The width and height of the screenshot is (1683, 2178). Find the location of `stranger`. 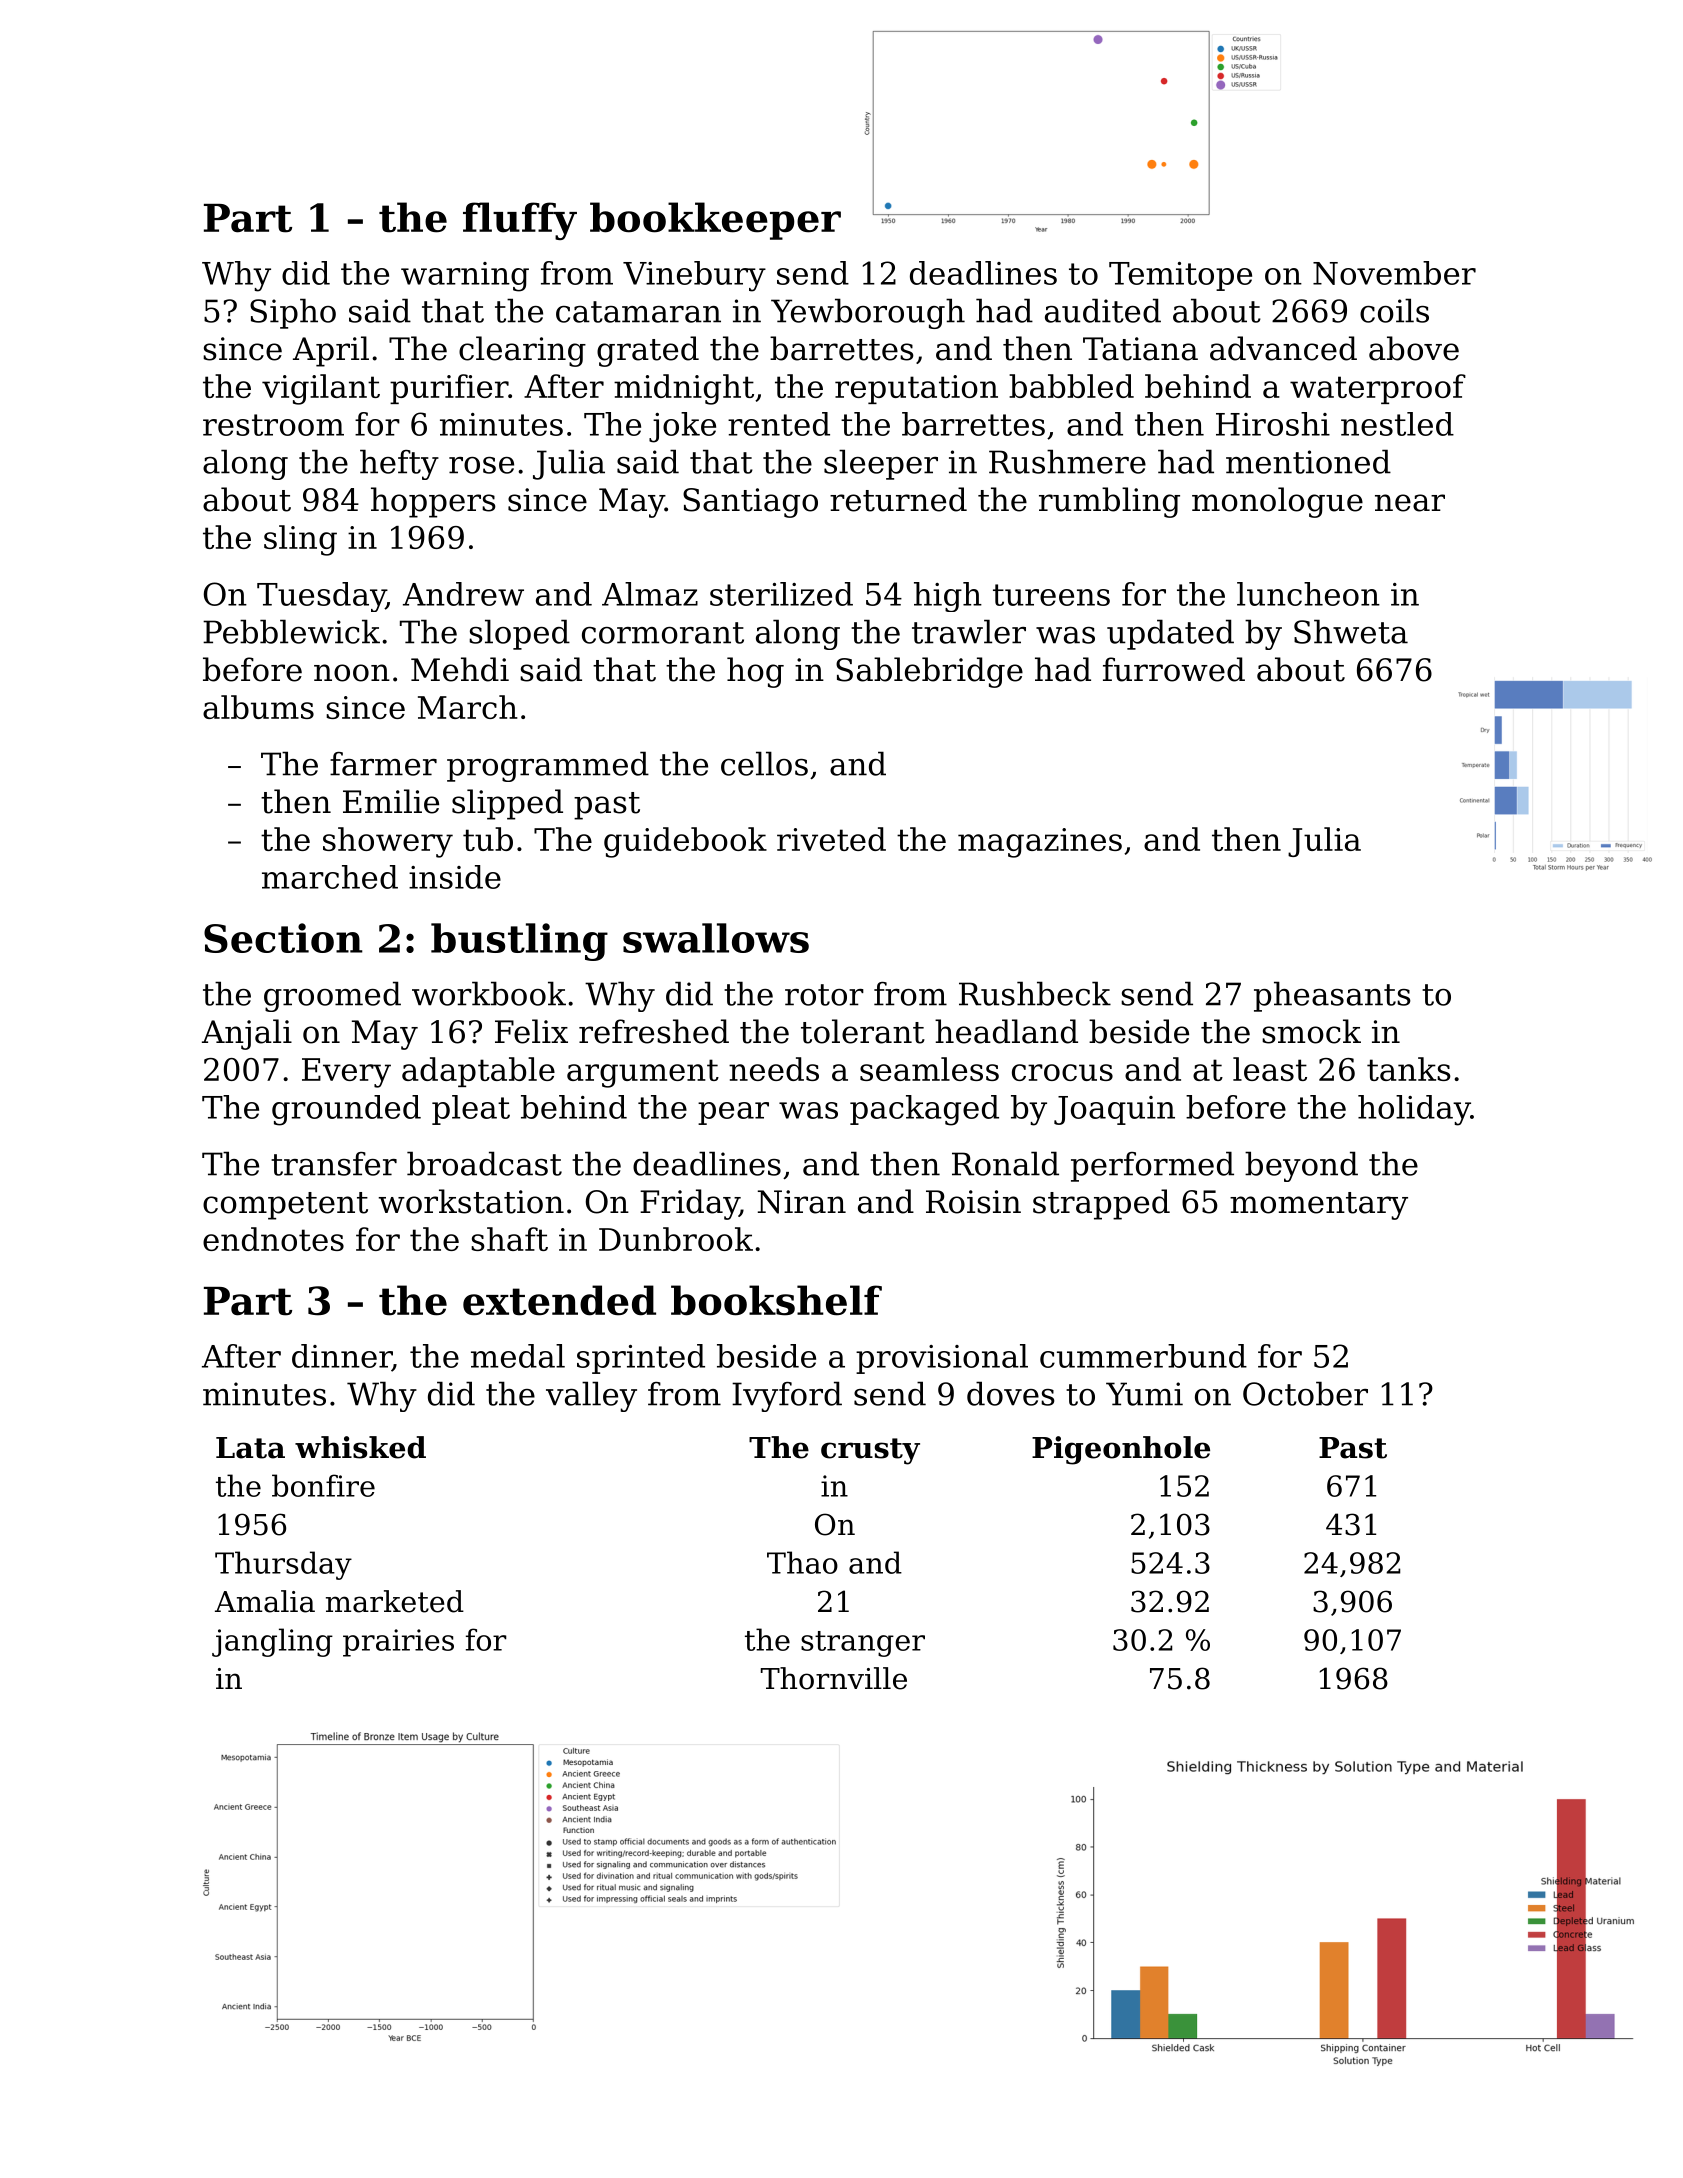

stranger is located at coordinates (863, 1644).
